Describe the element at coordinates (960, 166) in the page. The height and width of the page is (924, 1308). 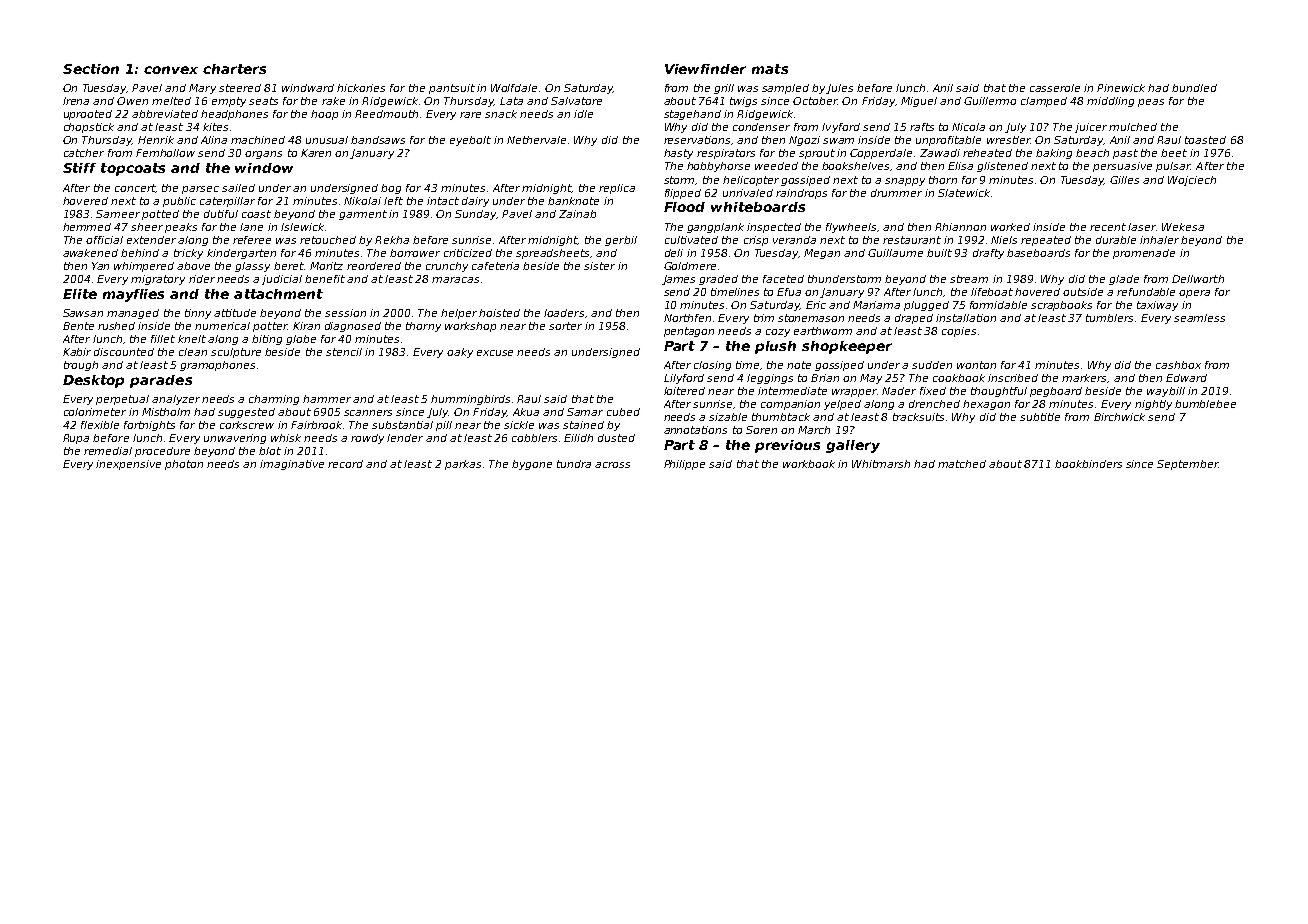
I see `Elisa` at that location.
